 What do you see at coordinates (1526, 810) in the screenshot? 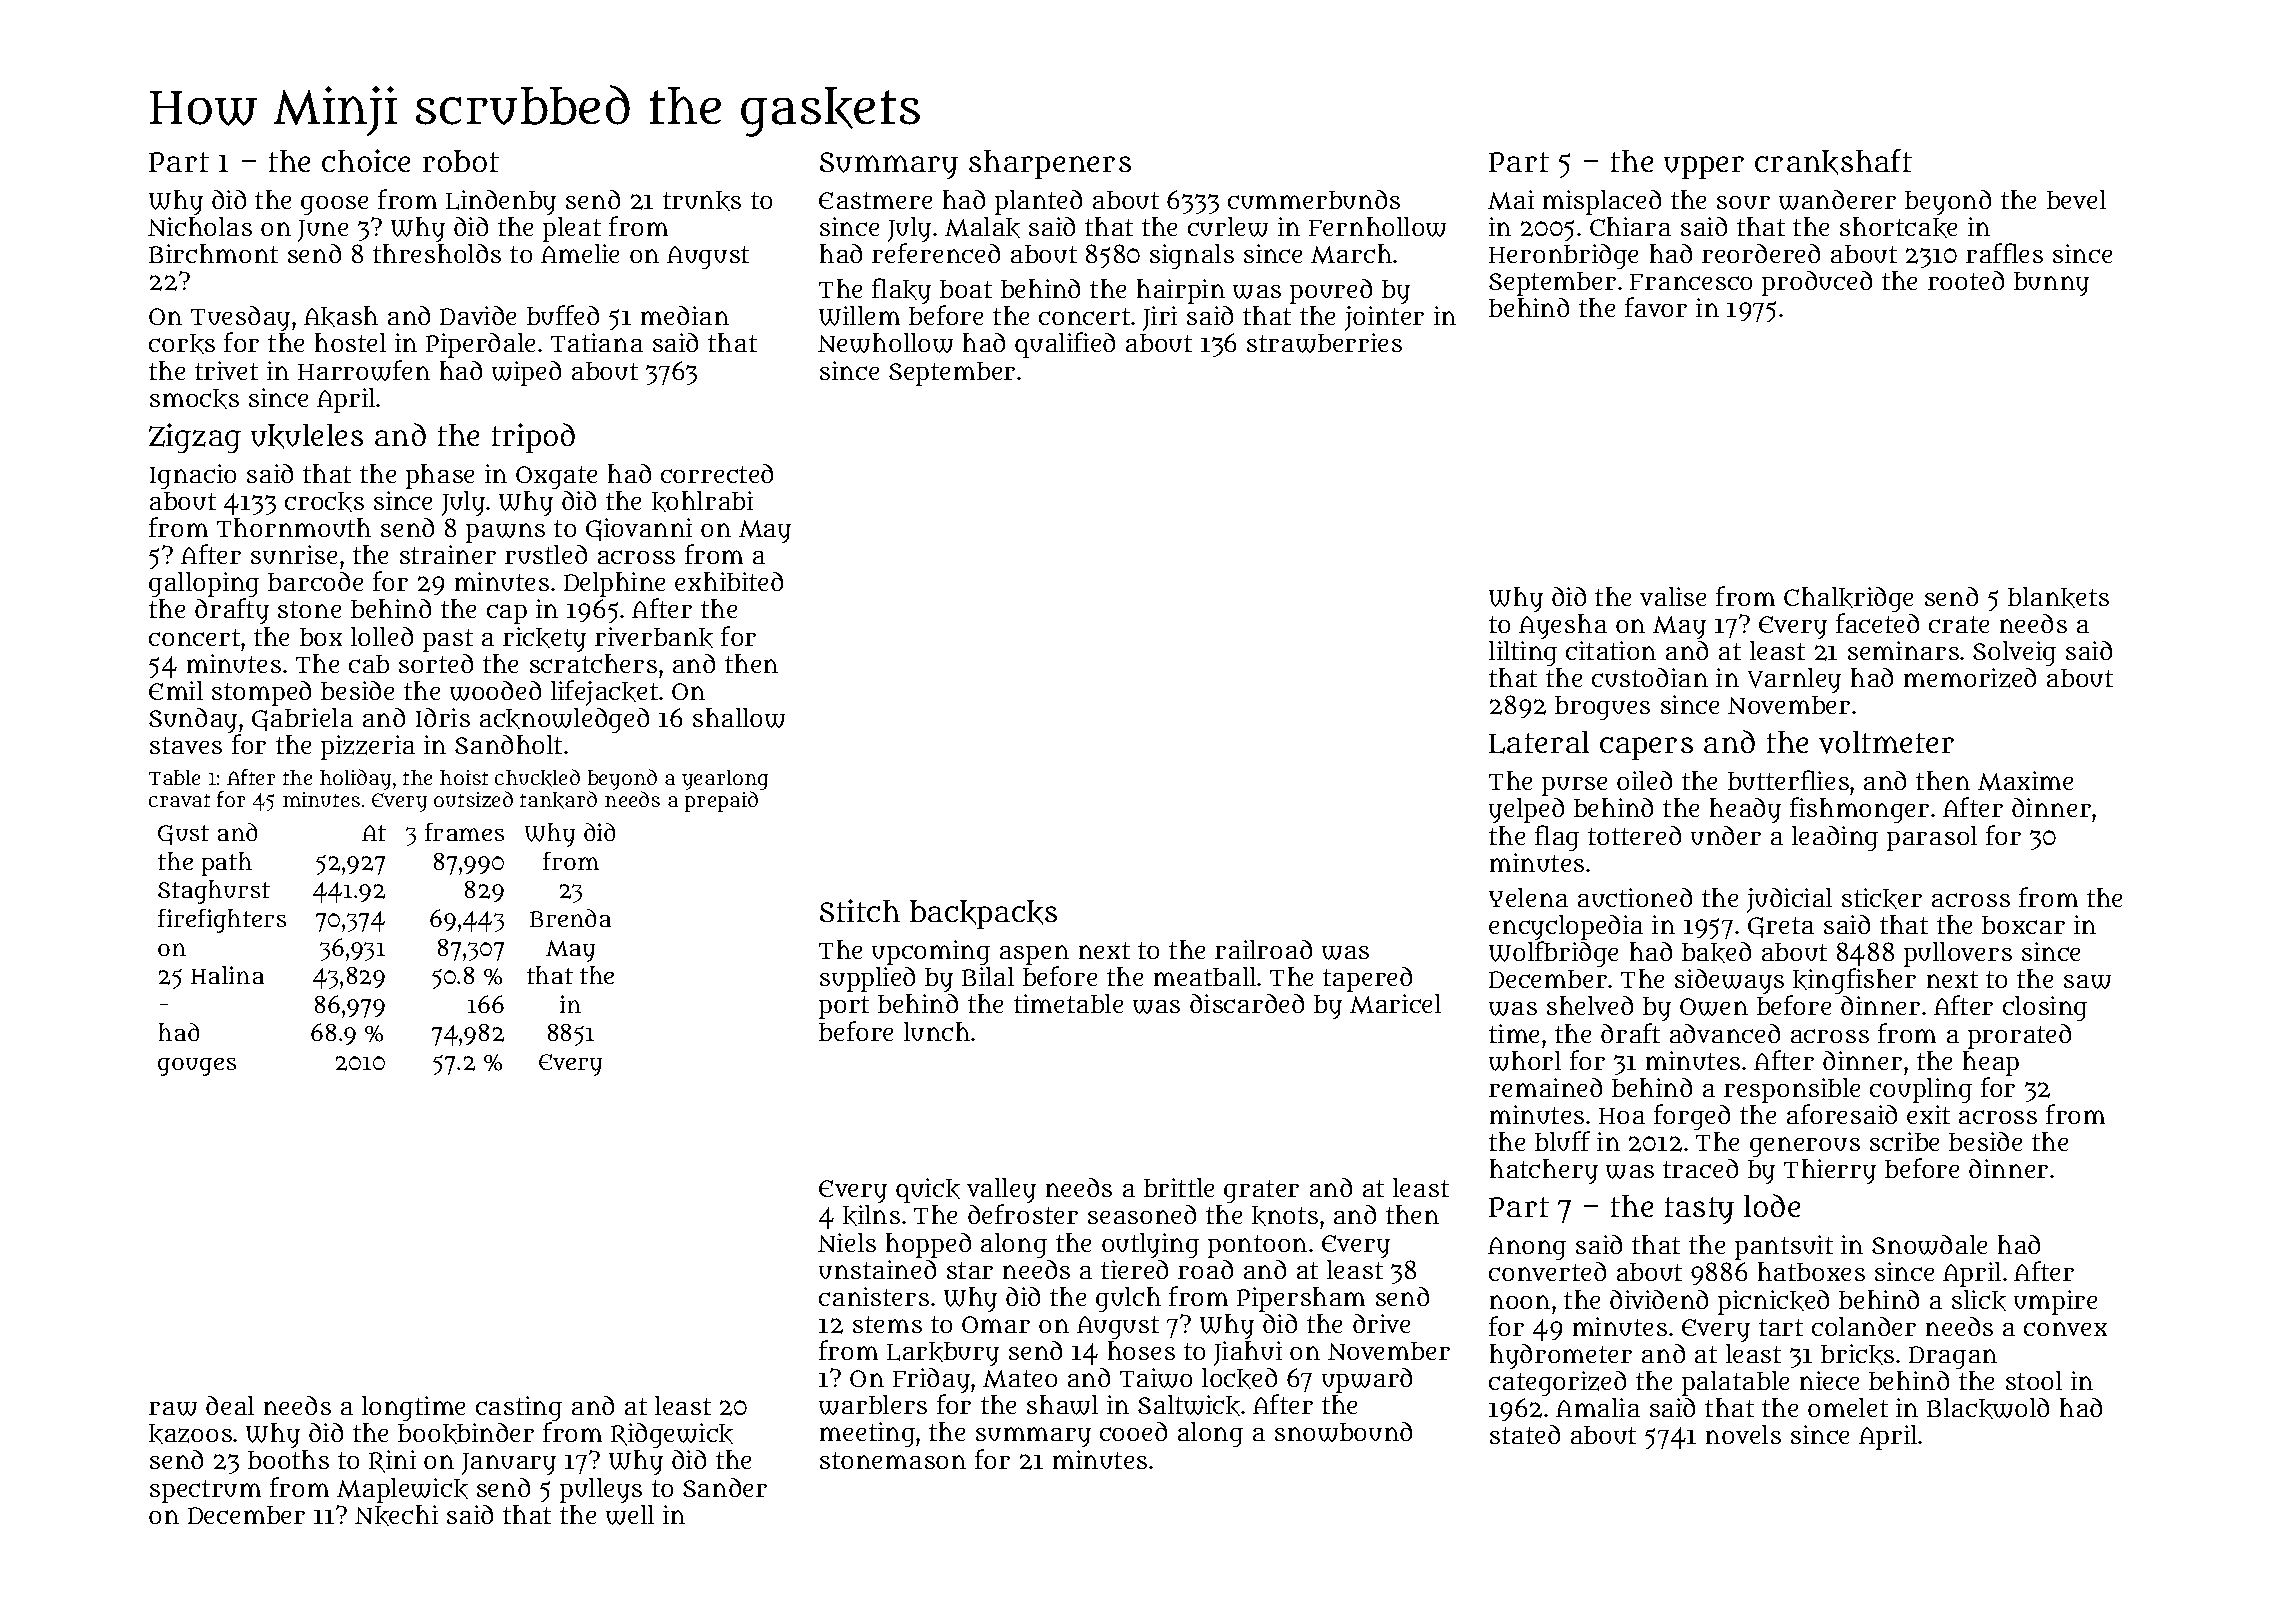
I see `yelped` at bounding box center [1526, 810].
